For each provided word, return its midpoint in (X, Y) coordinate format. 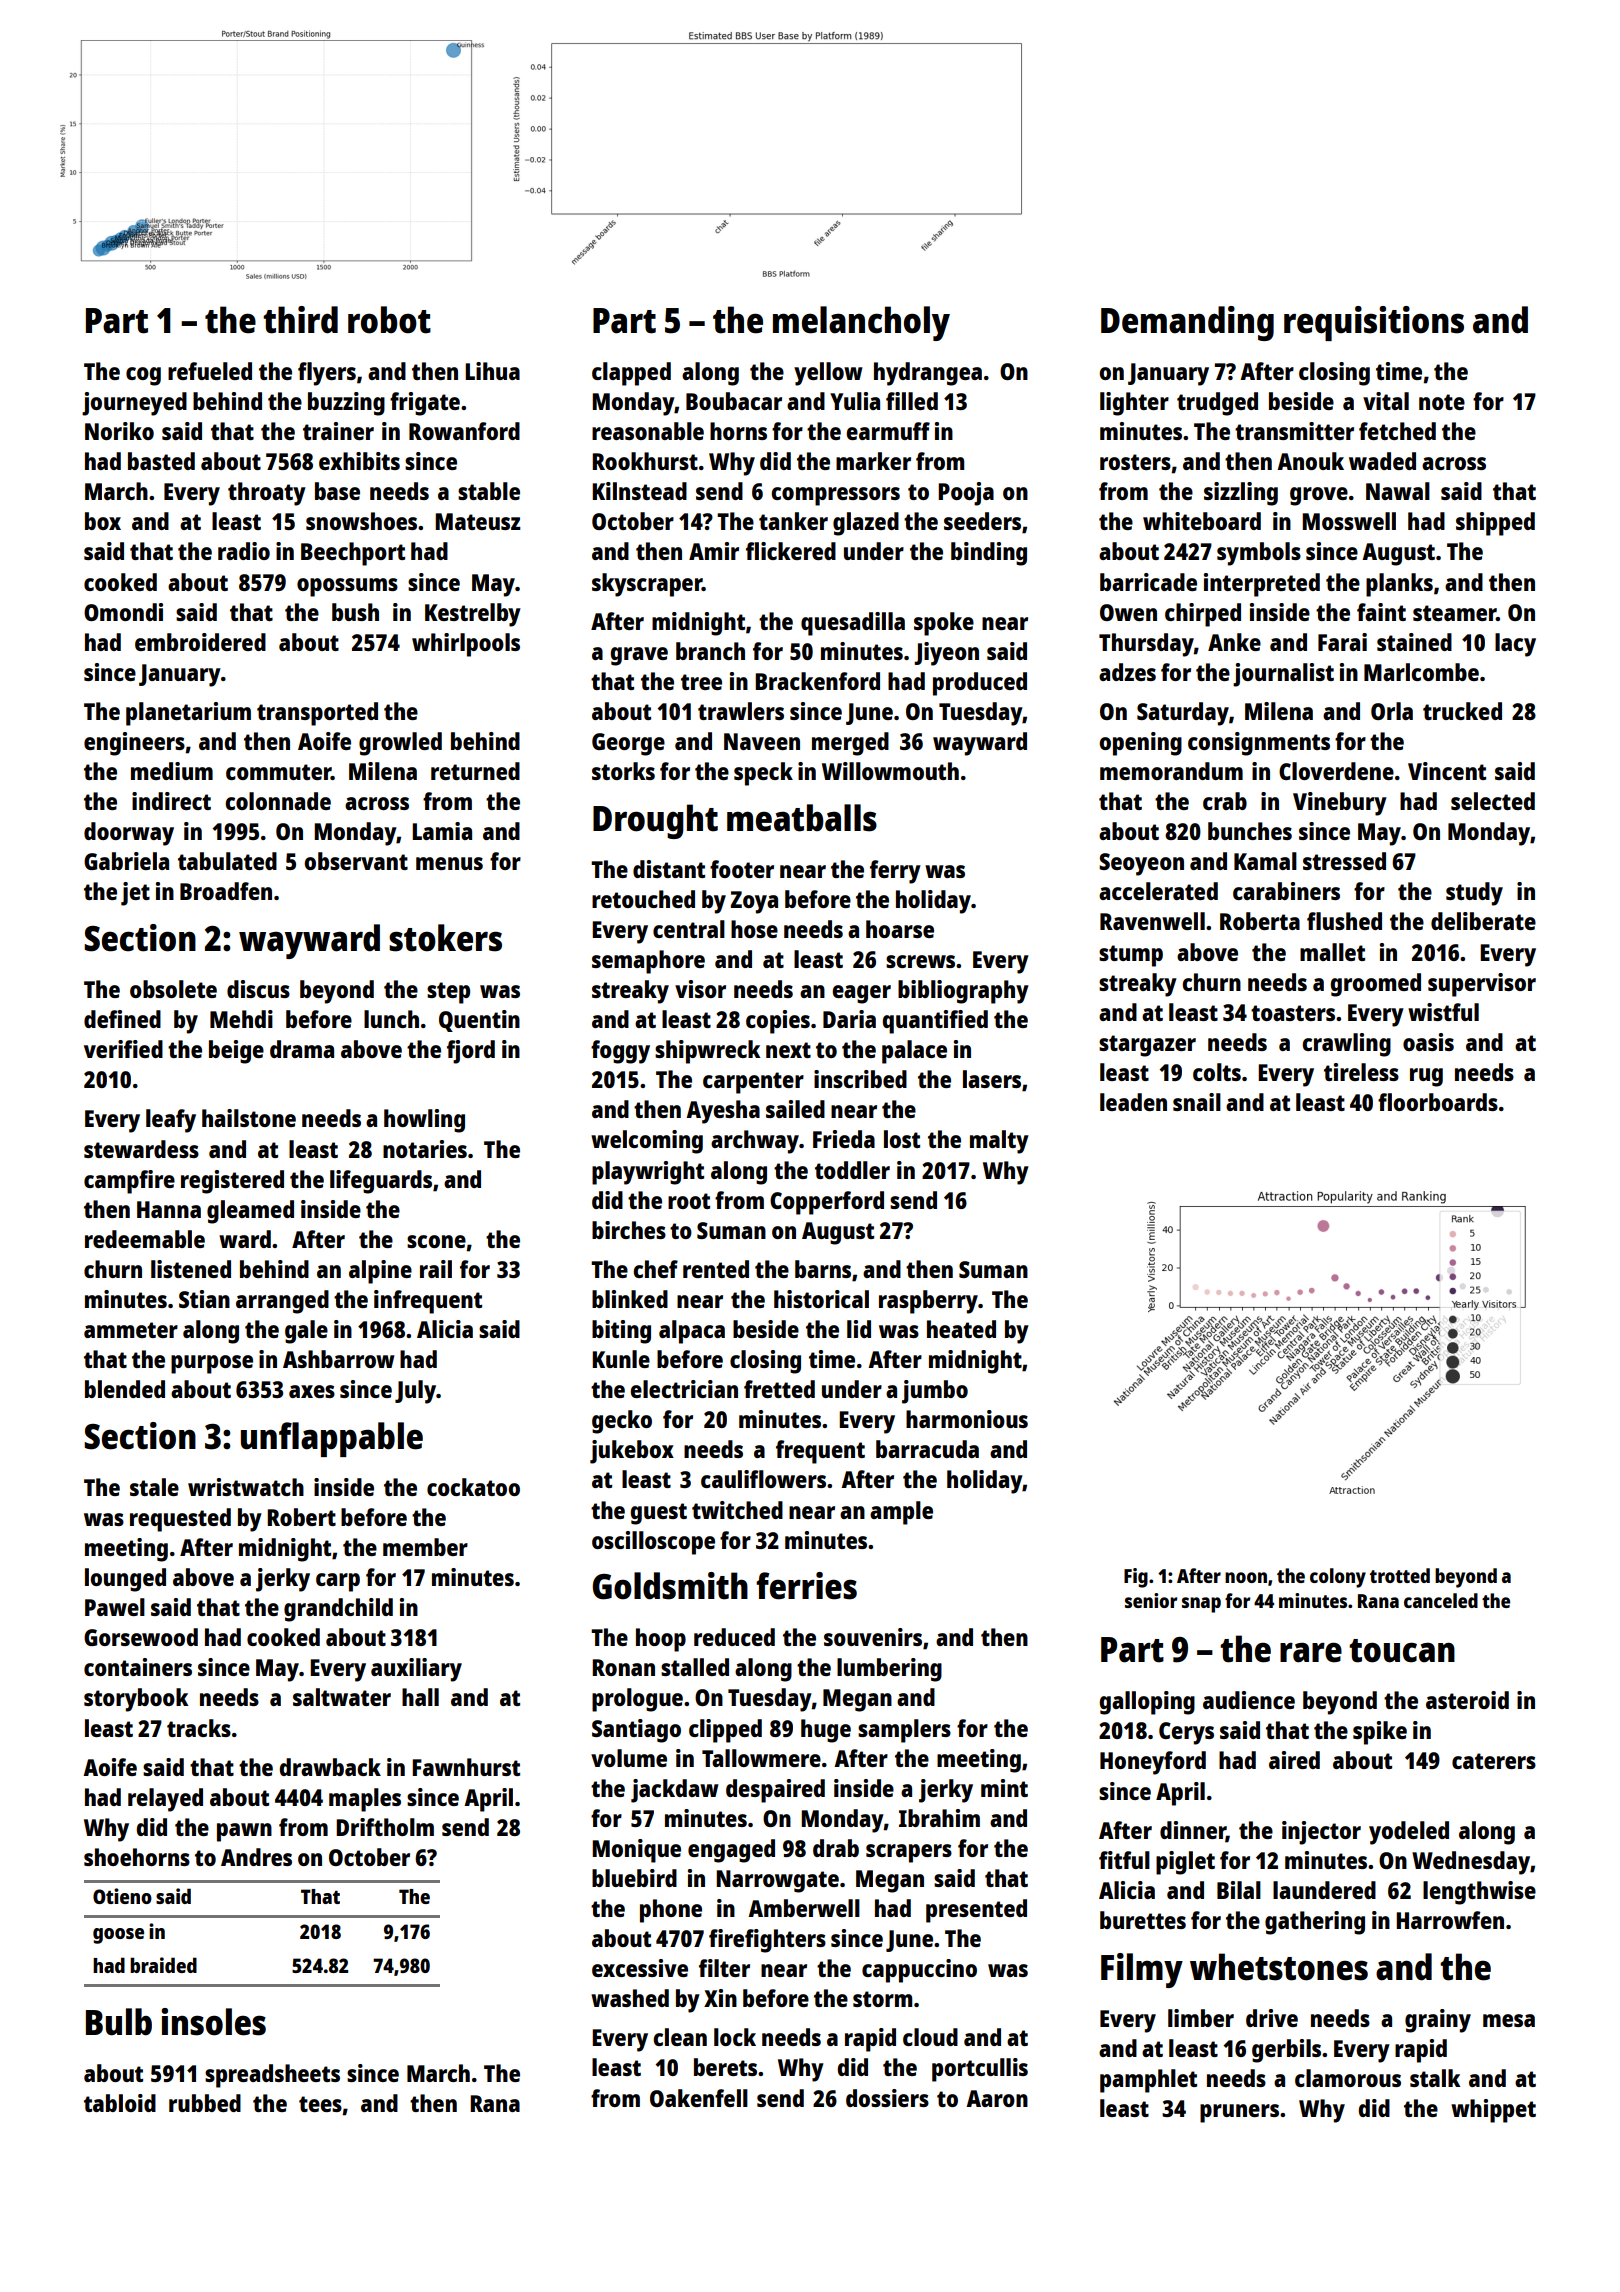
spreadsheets (272, 2076)
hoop (661, 1640)
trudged (1217, 404)
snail (1197, 1102)
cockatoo (473, 1487)
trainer (338, 431)
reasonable (648, 431)
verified (123, 1049)
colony (1338, 1578)
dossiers (887, 2098)
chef (655, 1269)
